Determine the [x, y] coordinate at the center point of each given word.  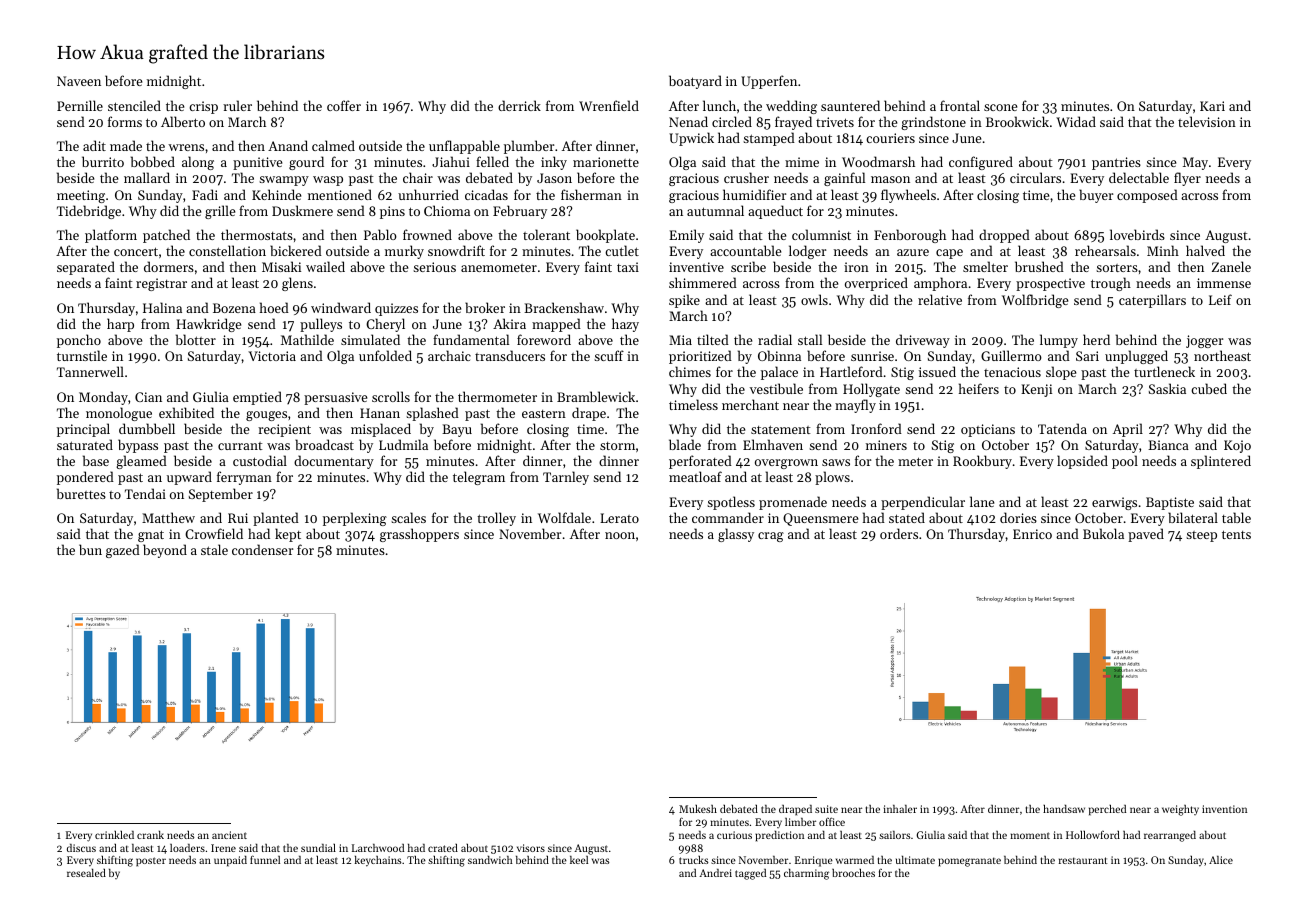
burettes [81, 493]
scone [1000, 107]
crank [150, 835]
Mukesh [698, 809]
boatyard [695, 82]
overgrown [786, 464]
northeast [1222, 355]
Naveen [79, 81]
